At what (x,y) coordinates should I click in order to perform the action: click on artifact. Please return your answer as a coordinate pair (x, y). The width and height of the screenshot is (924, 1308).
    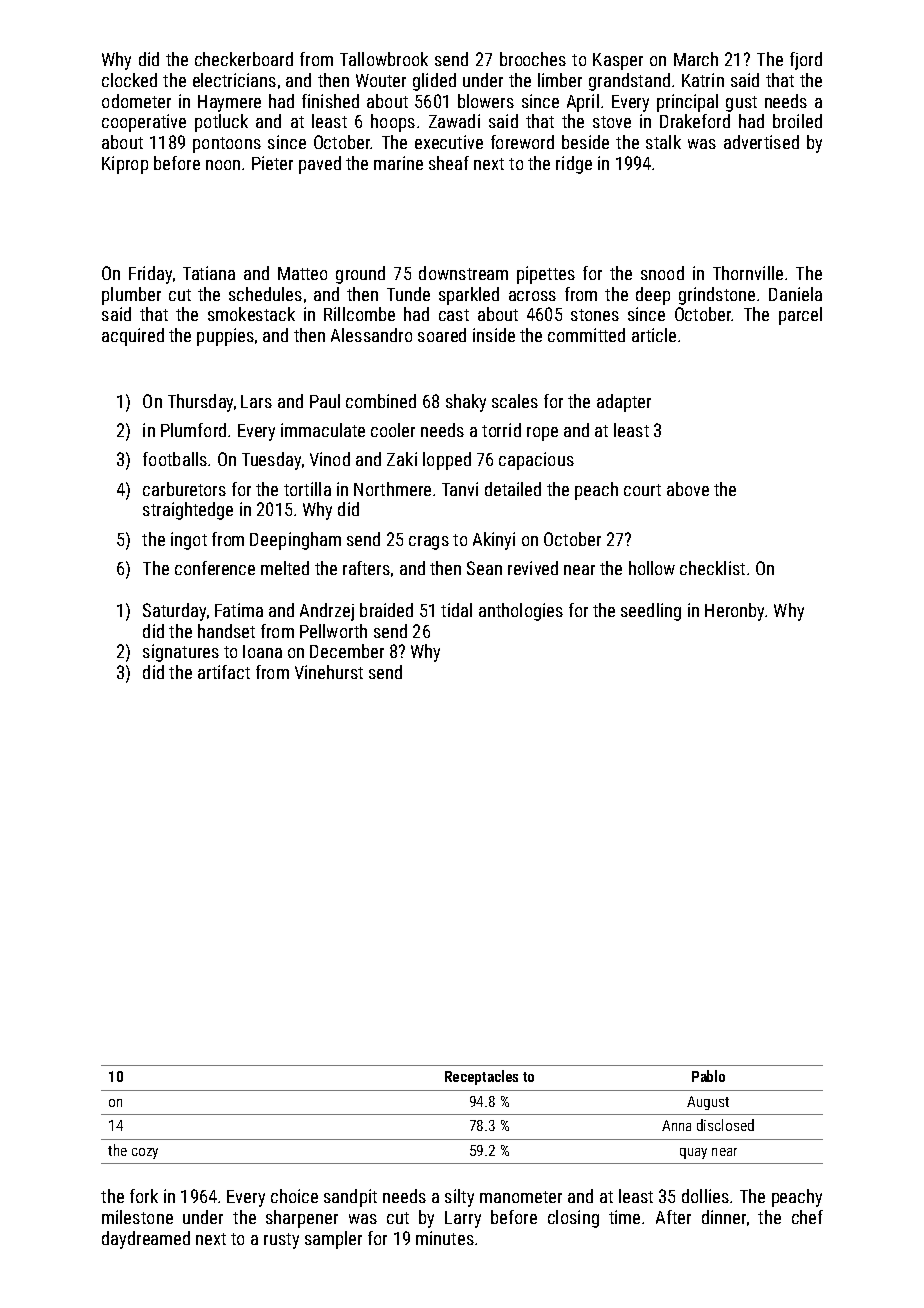
    Looking at the image, I should click on (224, 672).
